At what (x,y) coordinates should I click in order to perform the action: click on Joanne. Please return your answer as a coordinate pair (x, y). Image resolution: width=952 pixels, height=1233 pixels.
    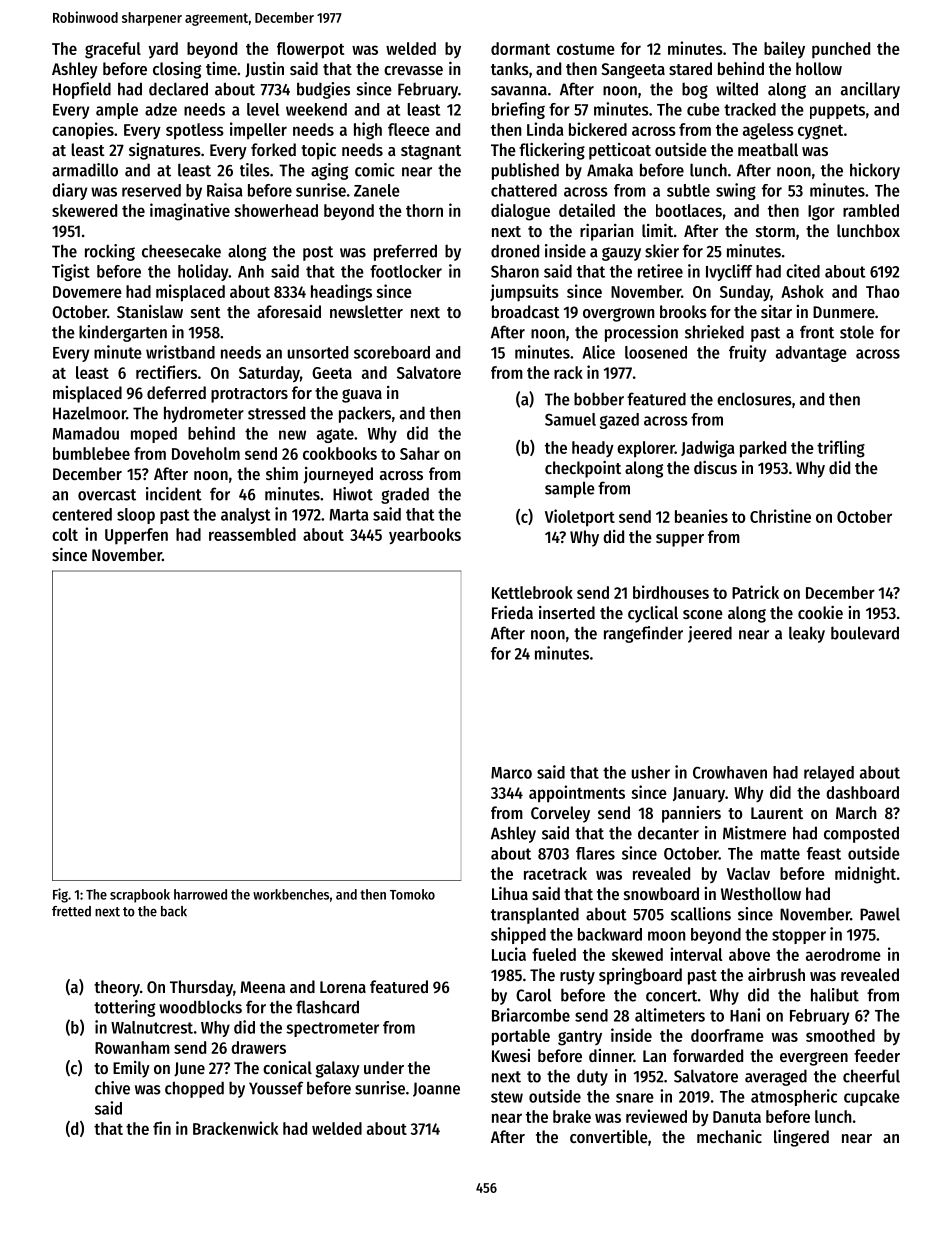
    Looking at the image, I should click on (436, 1089).
